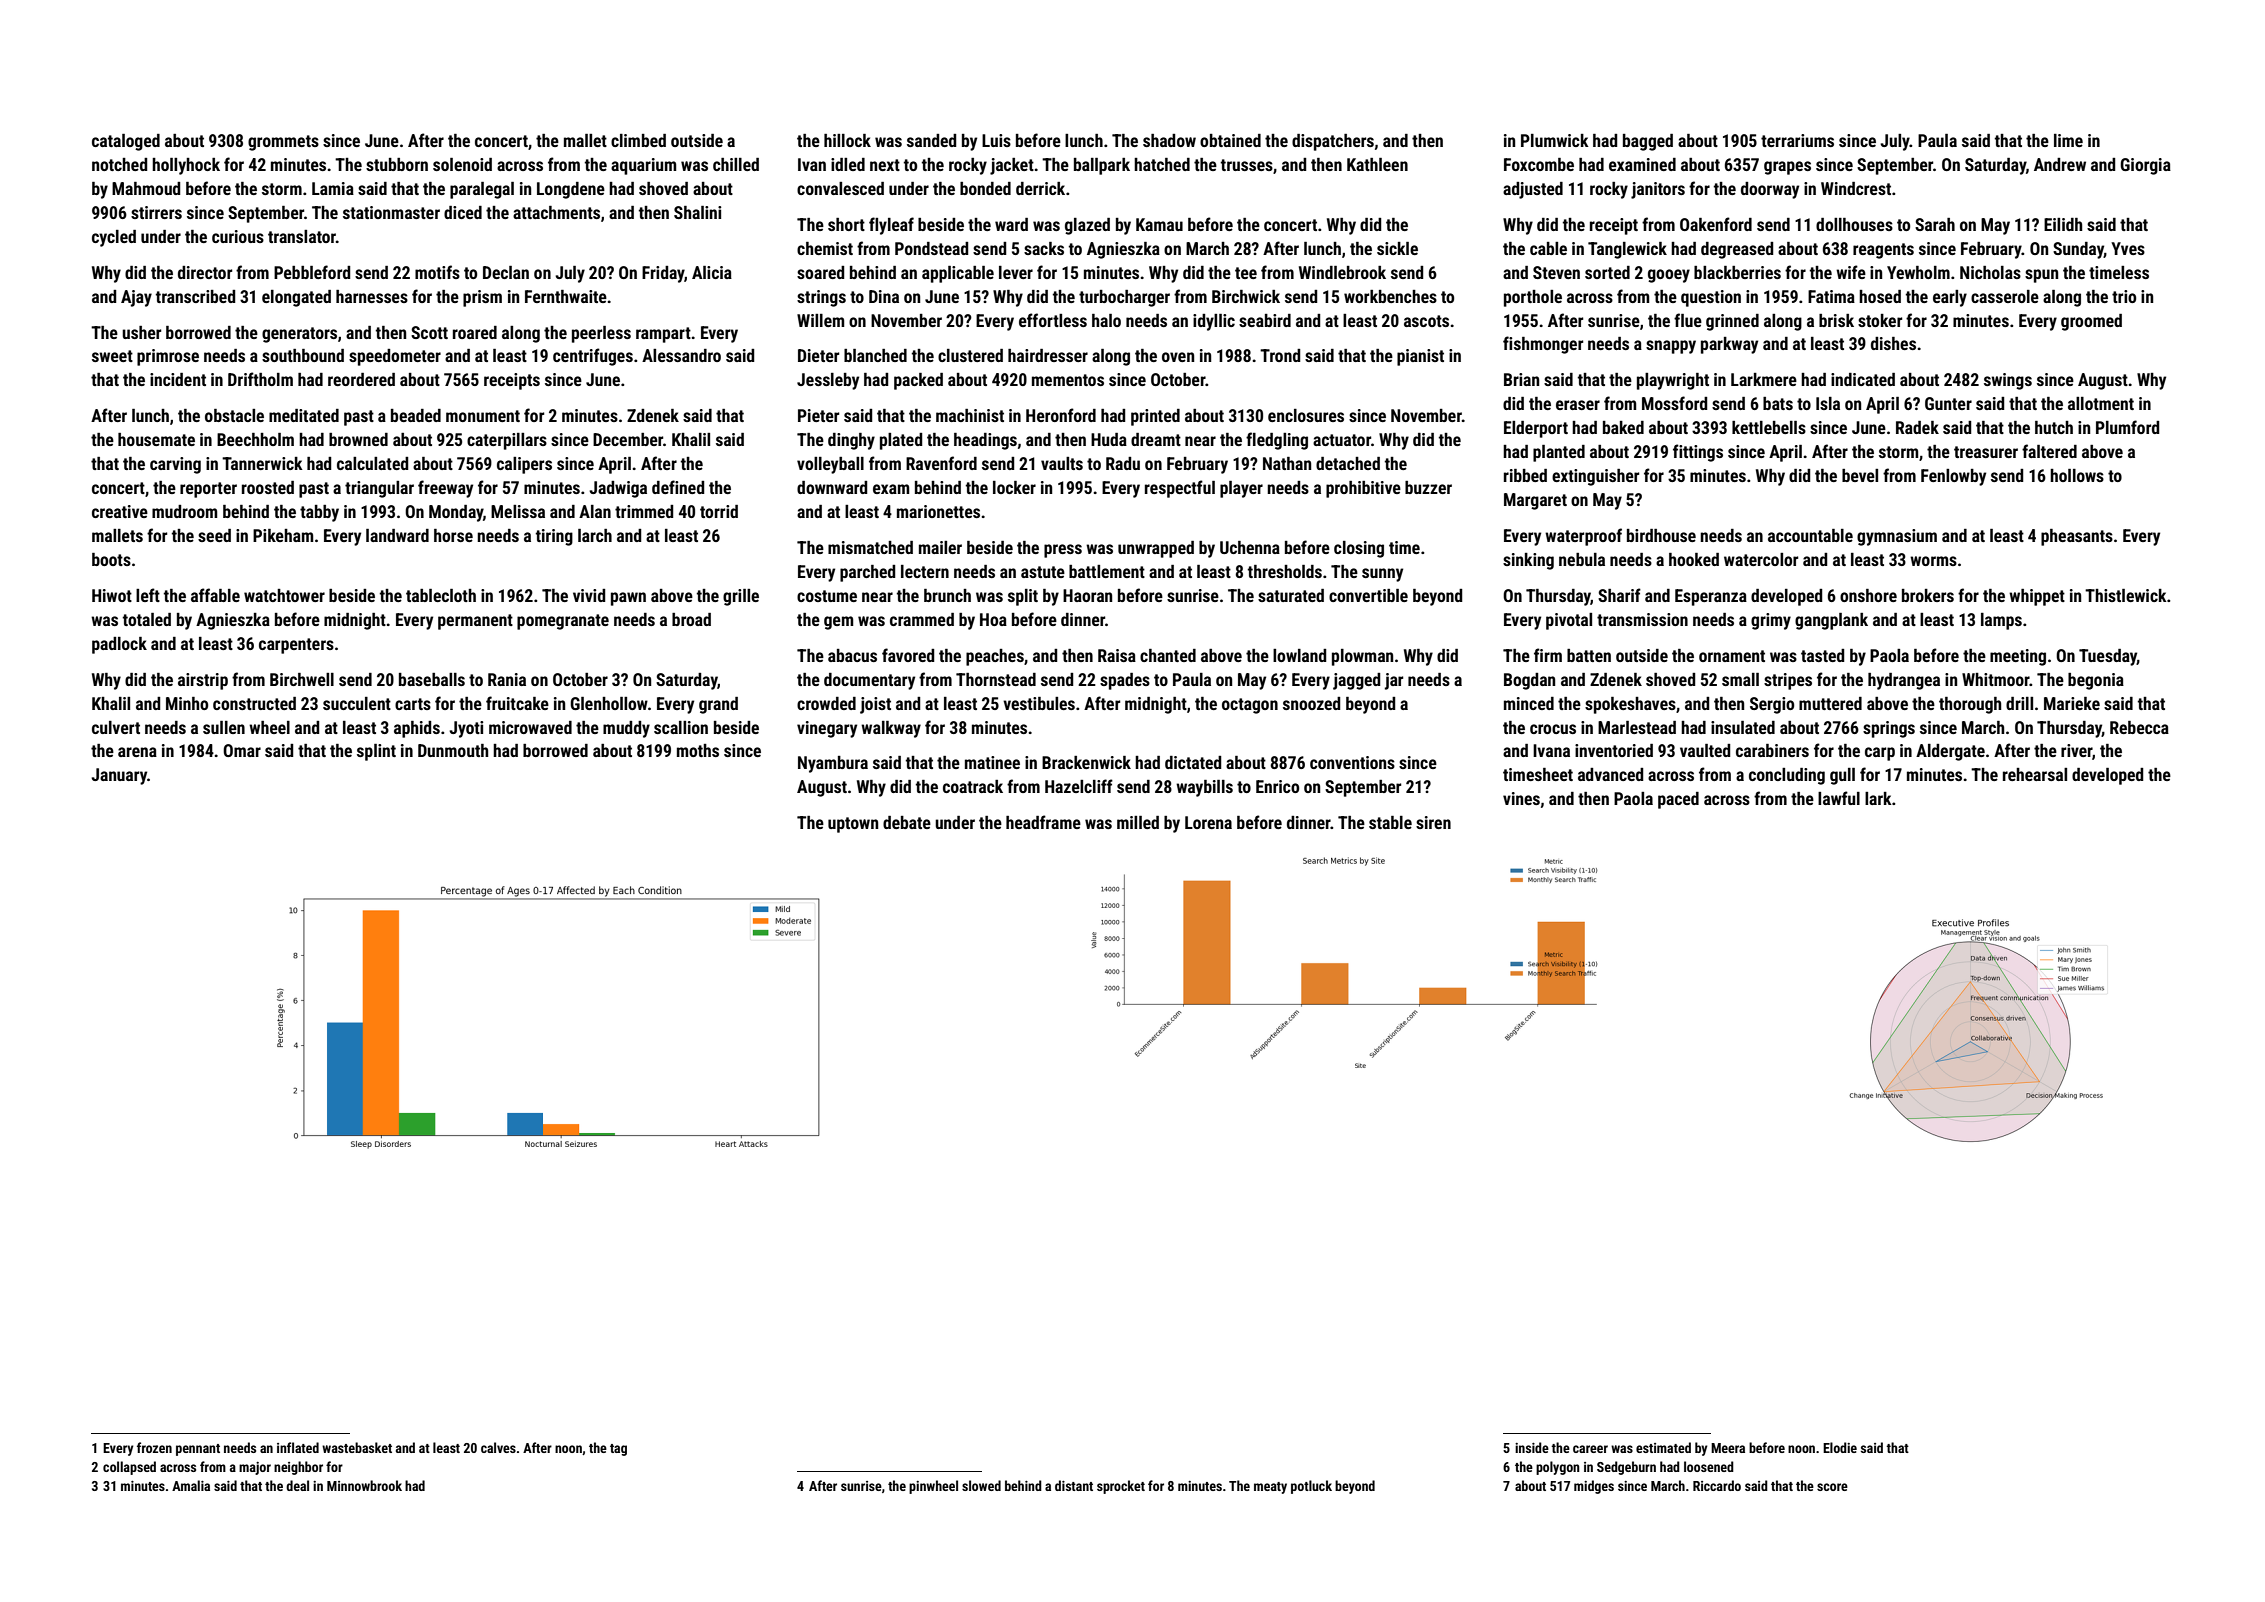  I want to click on calves, so click(498, 1447).
